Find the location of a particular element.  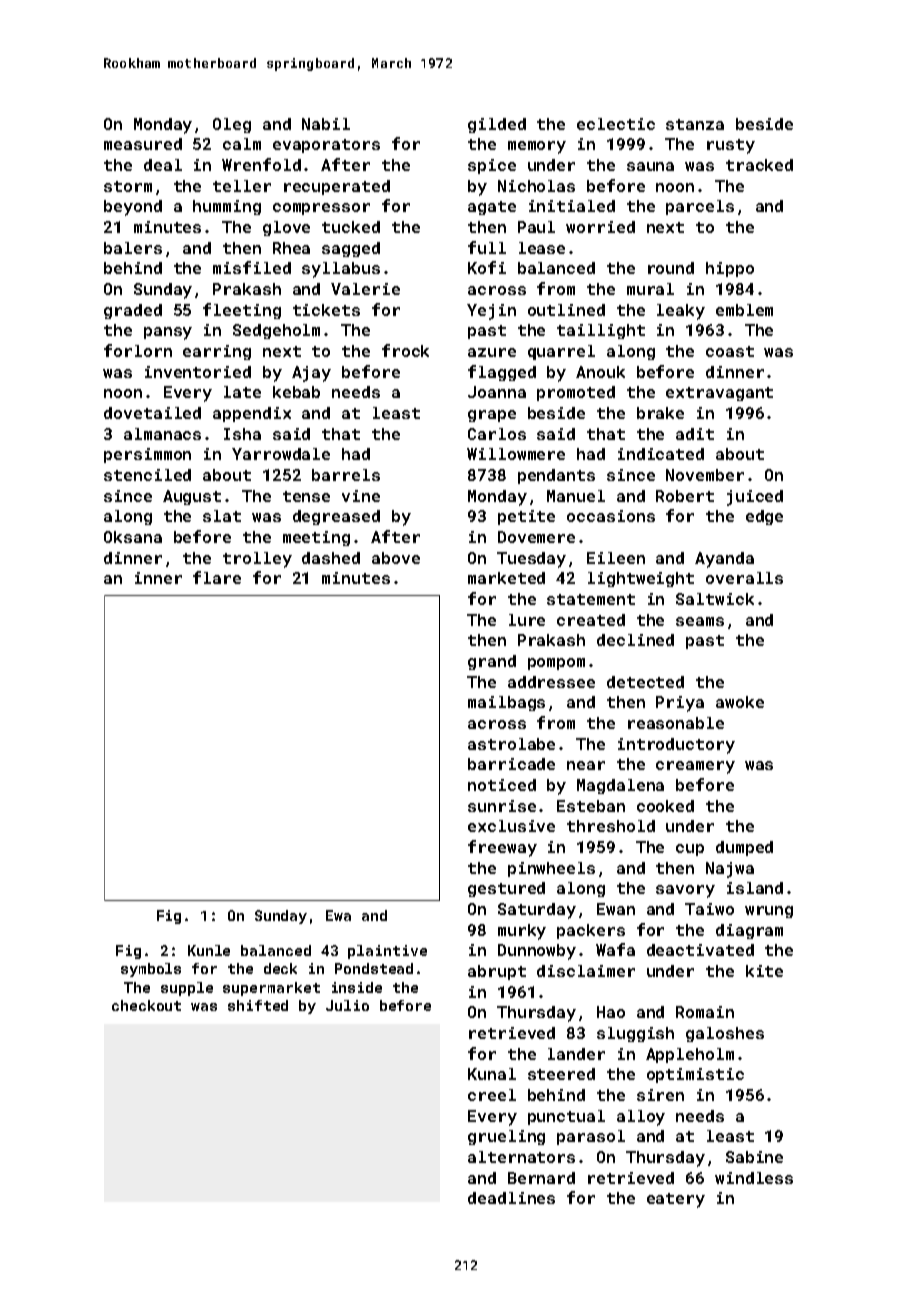

Dunnowby is located at coordinates (537, 952).
